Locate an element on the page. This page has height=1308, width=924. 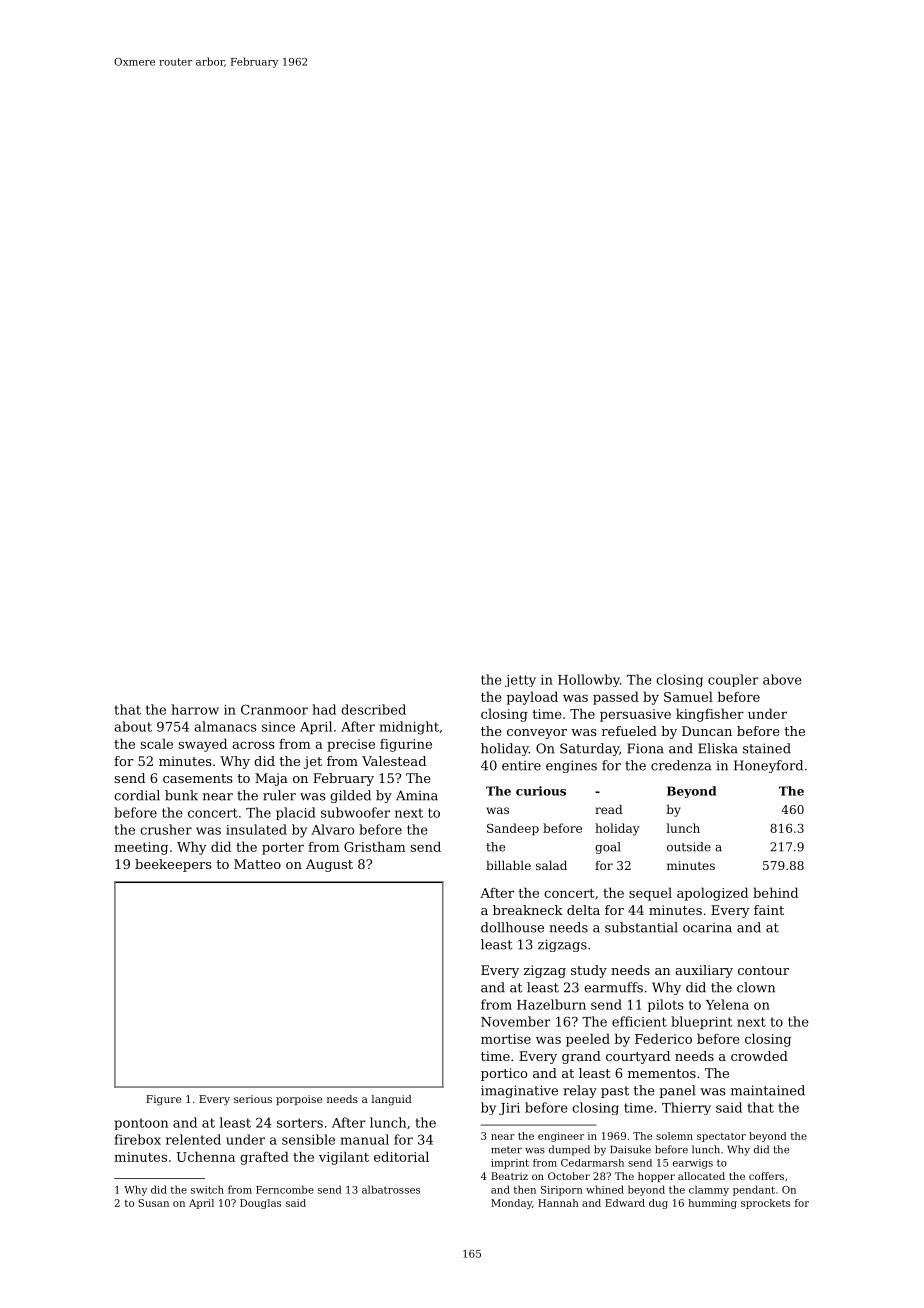
had is located at coordinates (324, 709).
